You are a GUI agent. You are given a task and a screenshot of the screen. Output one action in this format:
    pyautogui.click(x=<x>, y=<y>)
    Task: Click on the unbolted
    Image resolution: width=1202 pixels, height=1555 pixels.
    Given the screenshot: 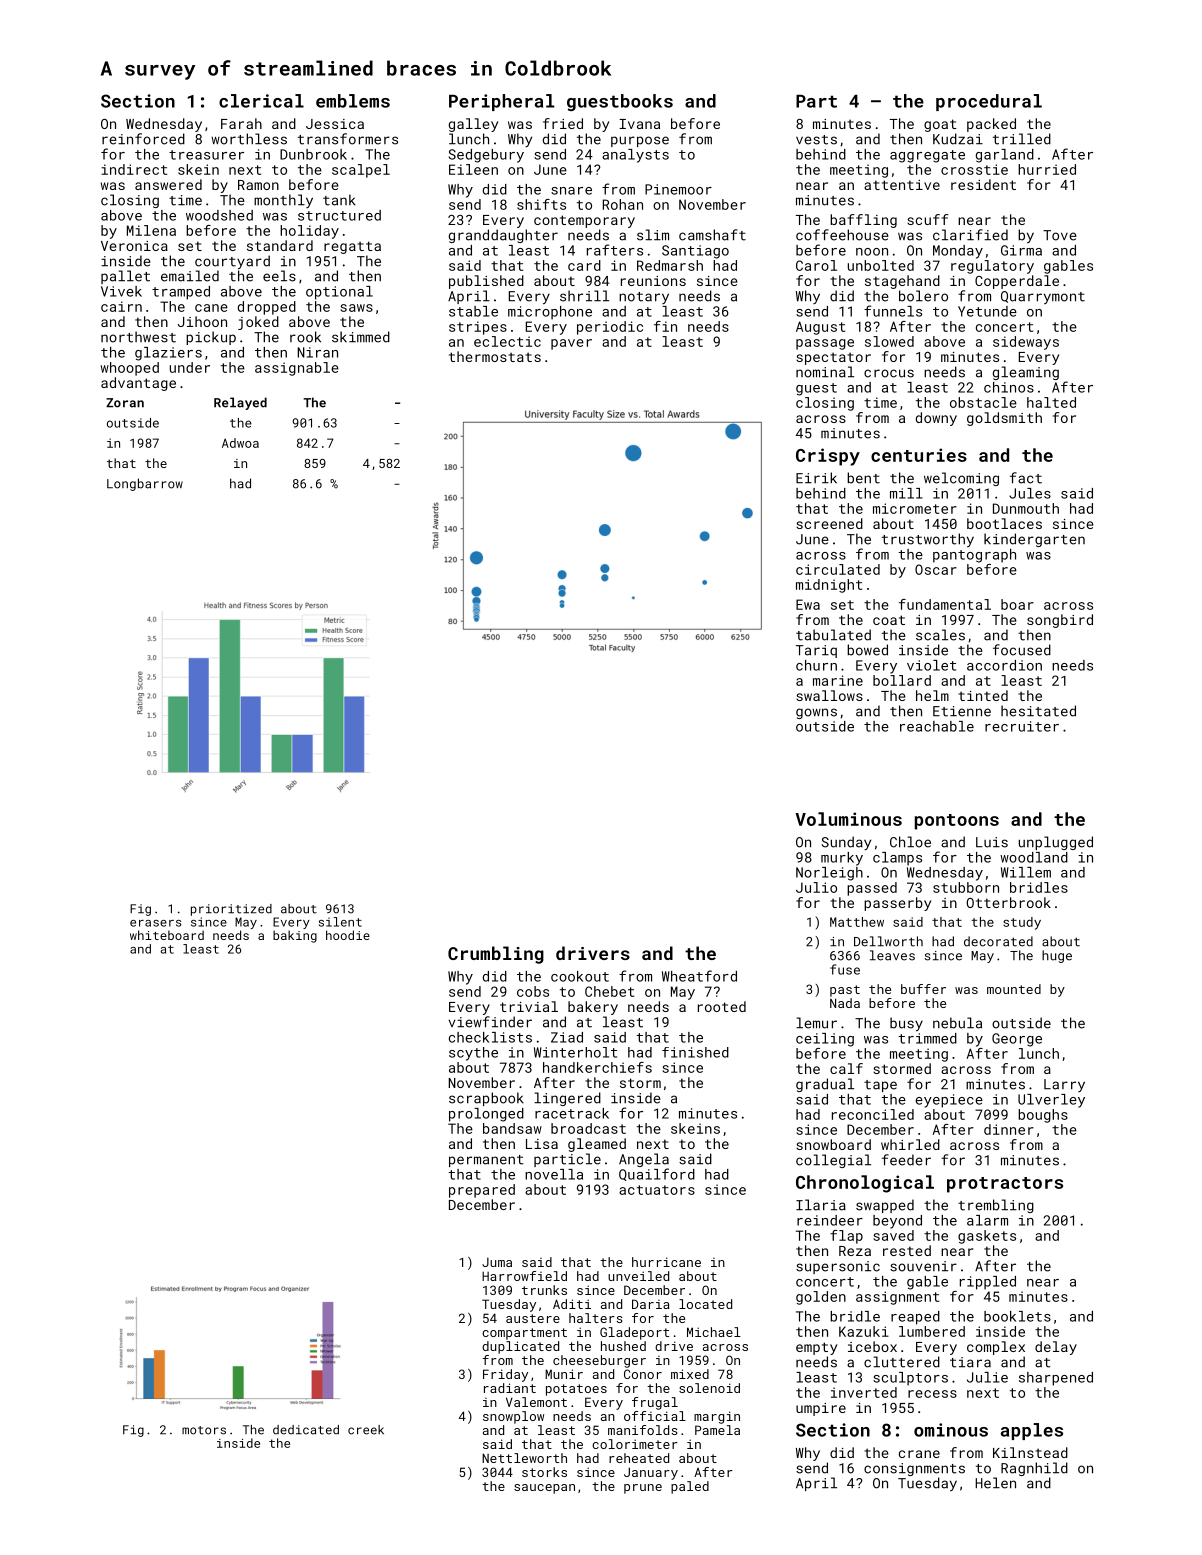 What is the action you would take?
    pyautogui.click(x=881, y=265)
